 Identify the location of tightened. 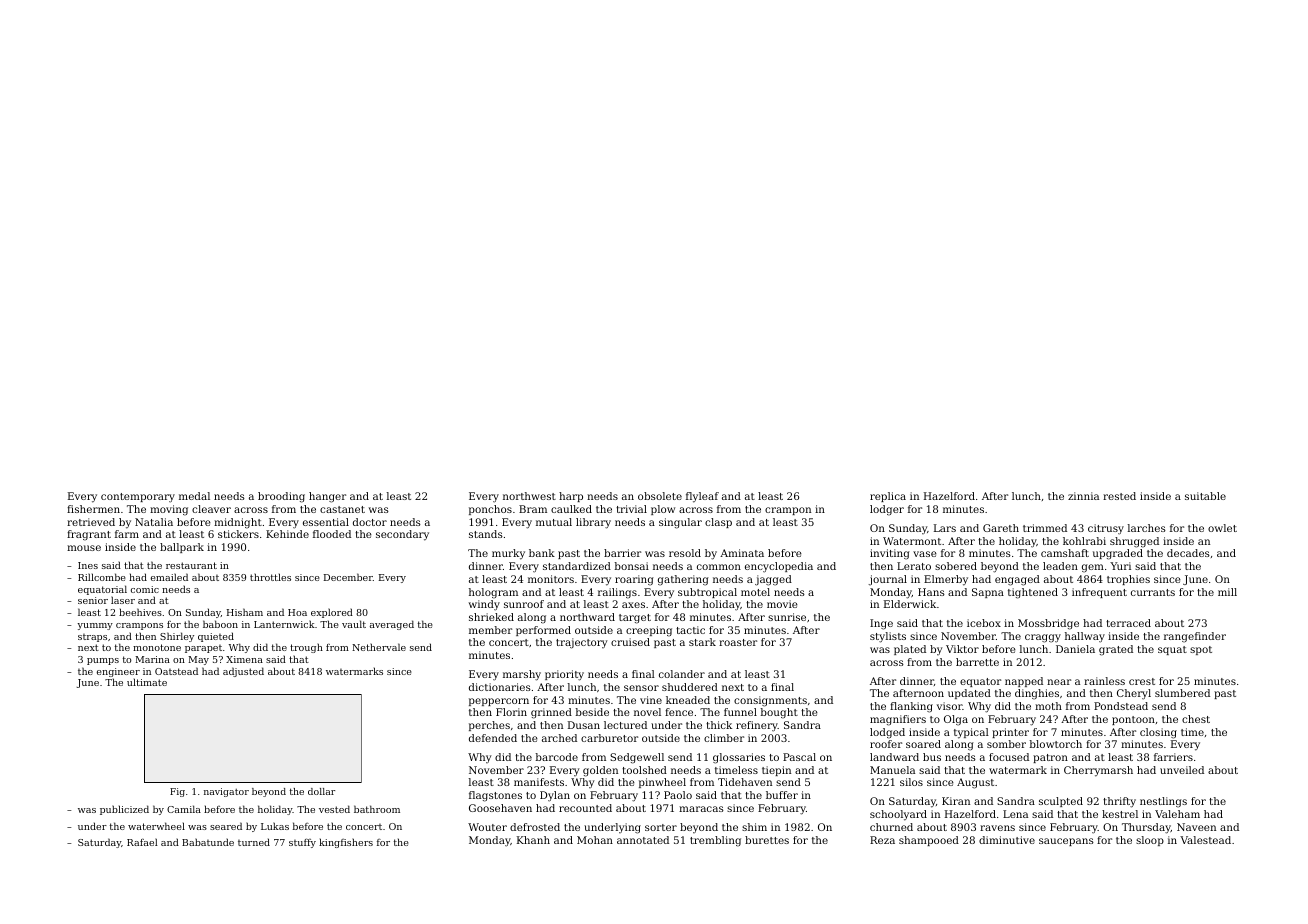
(1033, 593).
